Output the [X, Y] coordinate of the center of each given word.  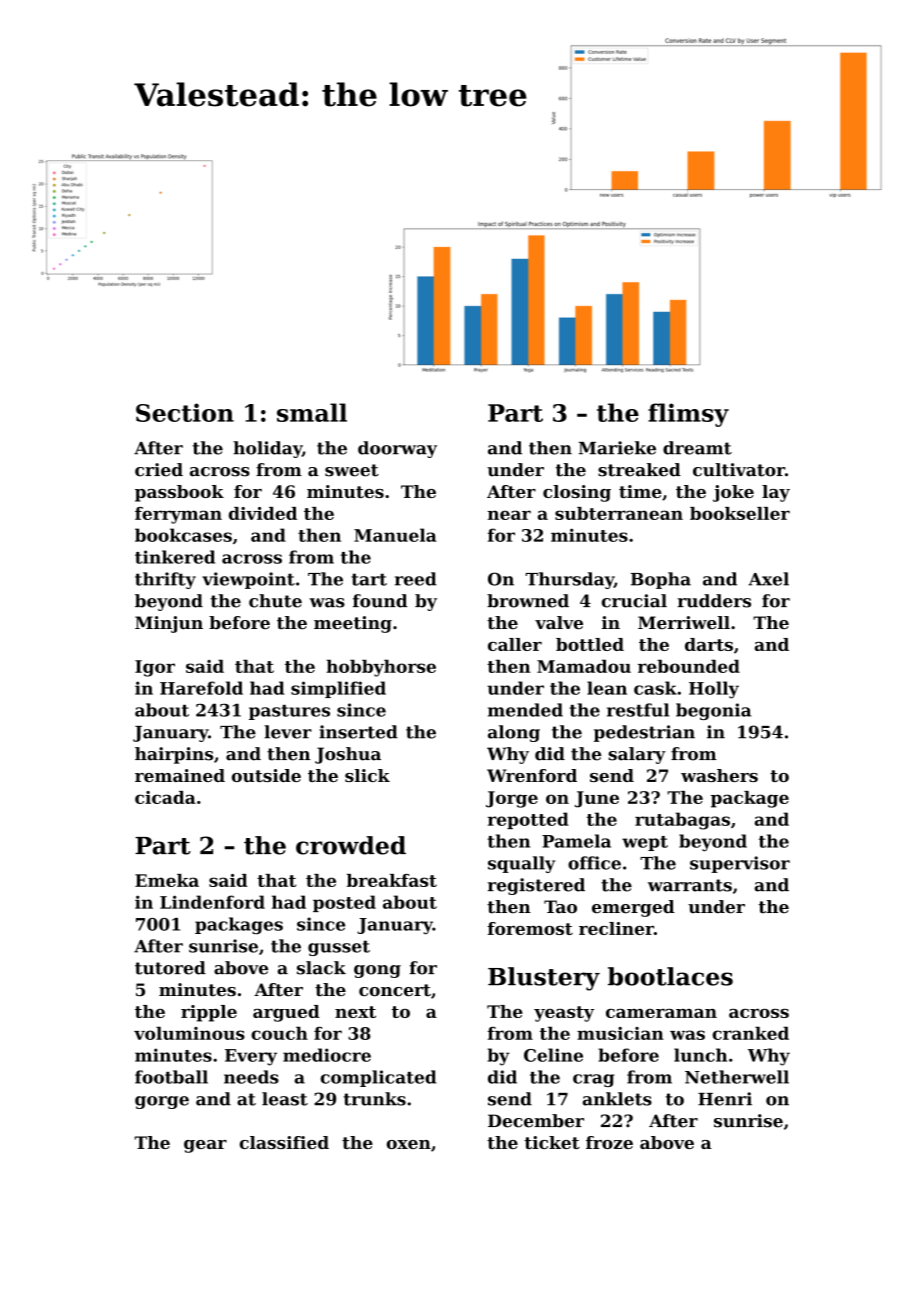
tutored [170, 968]
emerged [633, 908]
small [312, 412]
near [509, 515]
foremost [530, 928]
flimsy [688, 415]
